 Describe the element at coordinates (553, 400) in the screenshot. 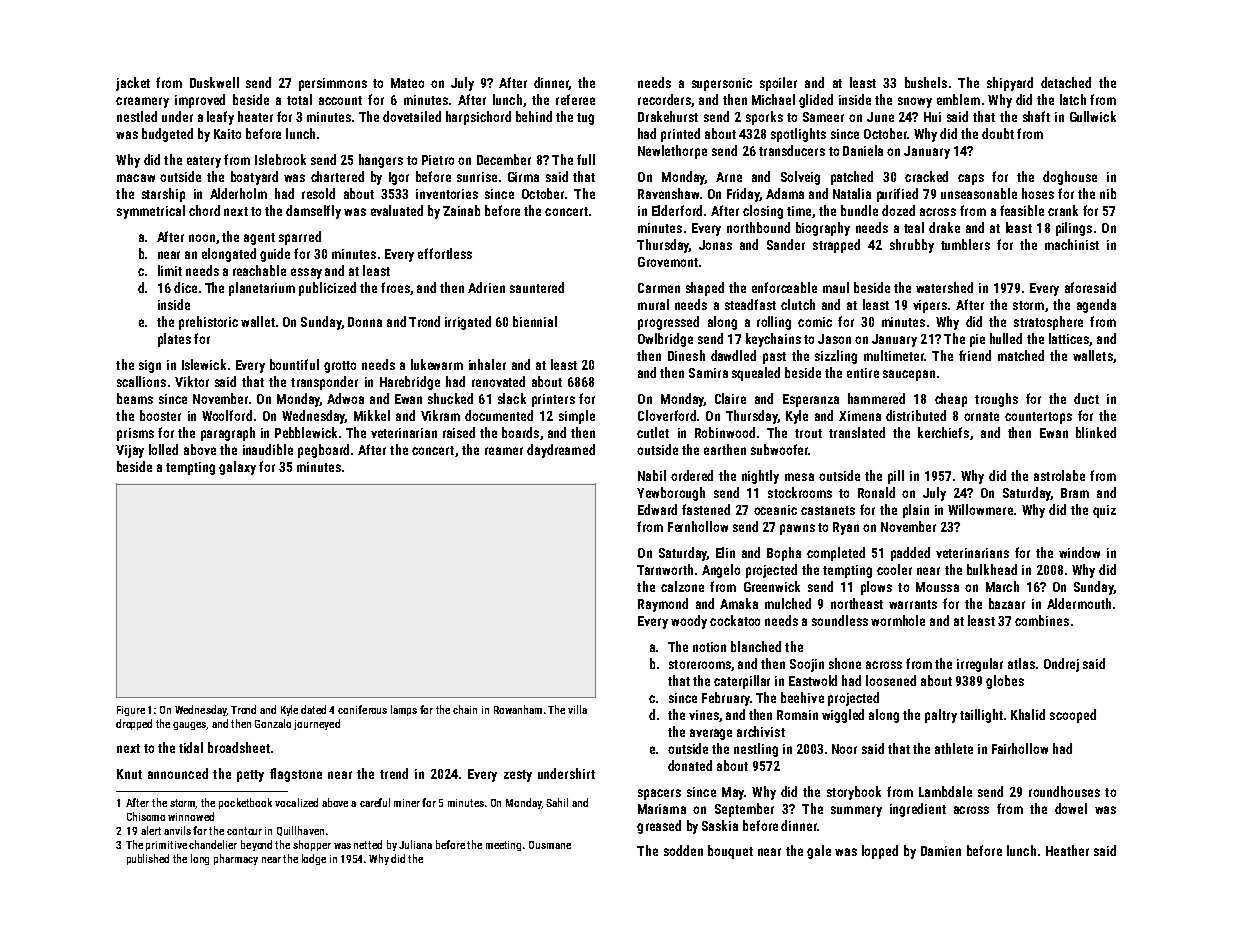

I see `printers` at that location.
